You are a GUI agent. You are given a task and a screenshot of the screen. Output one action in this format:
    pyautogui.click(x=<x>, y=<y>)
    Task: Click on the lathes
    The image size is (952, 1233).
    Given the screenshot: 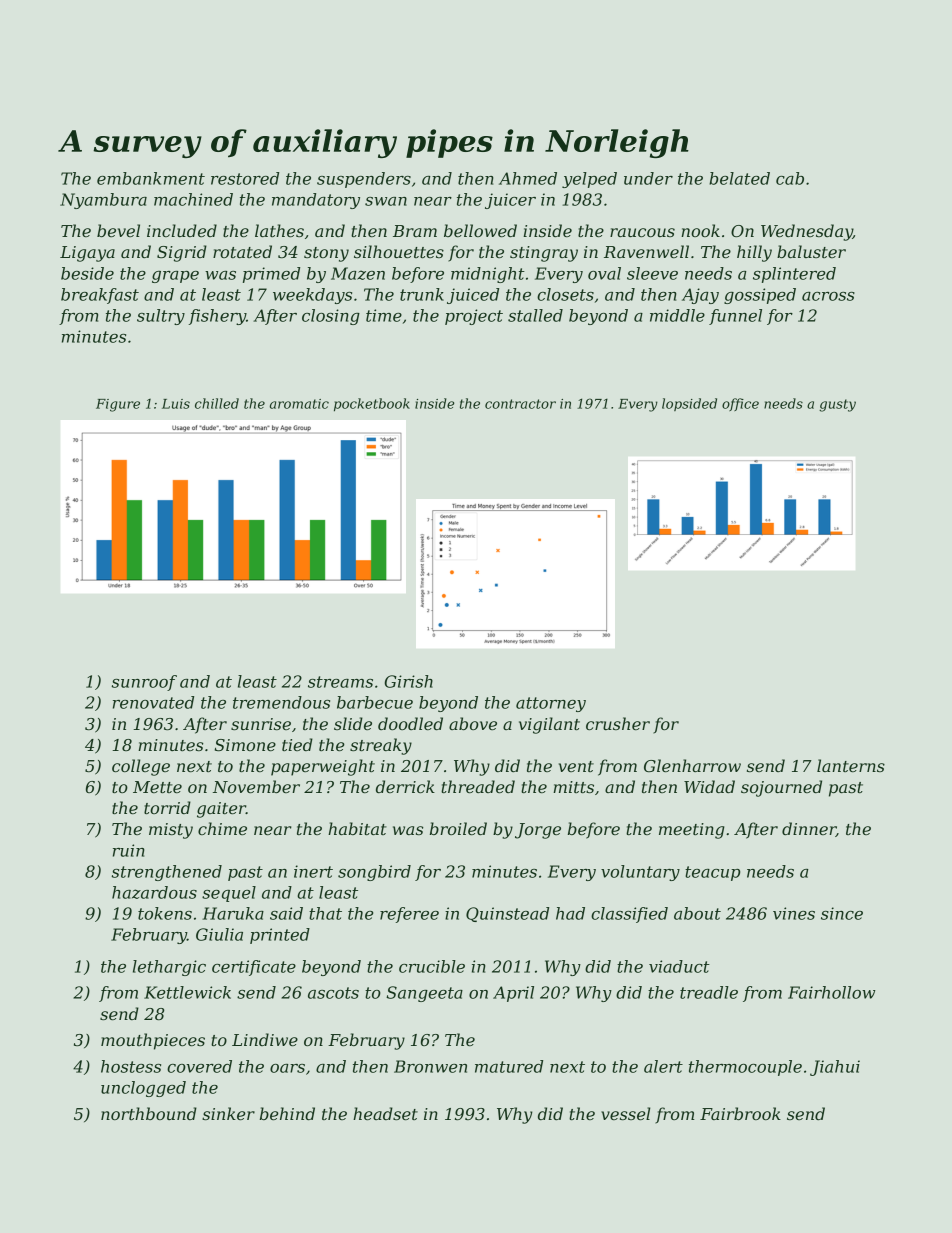 What is the action you would take?
    pyautogui.click(x=279, y=230)
